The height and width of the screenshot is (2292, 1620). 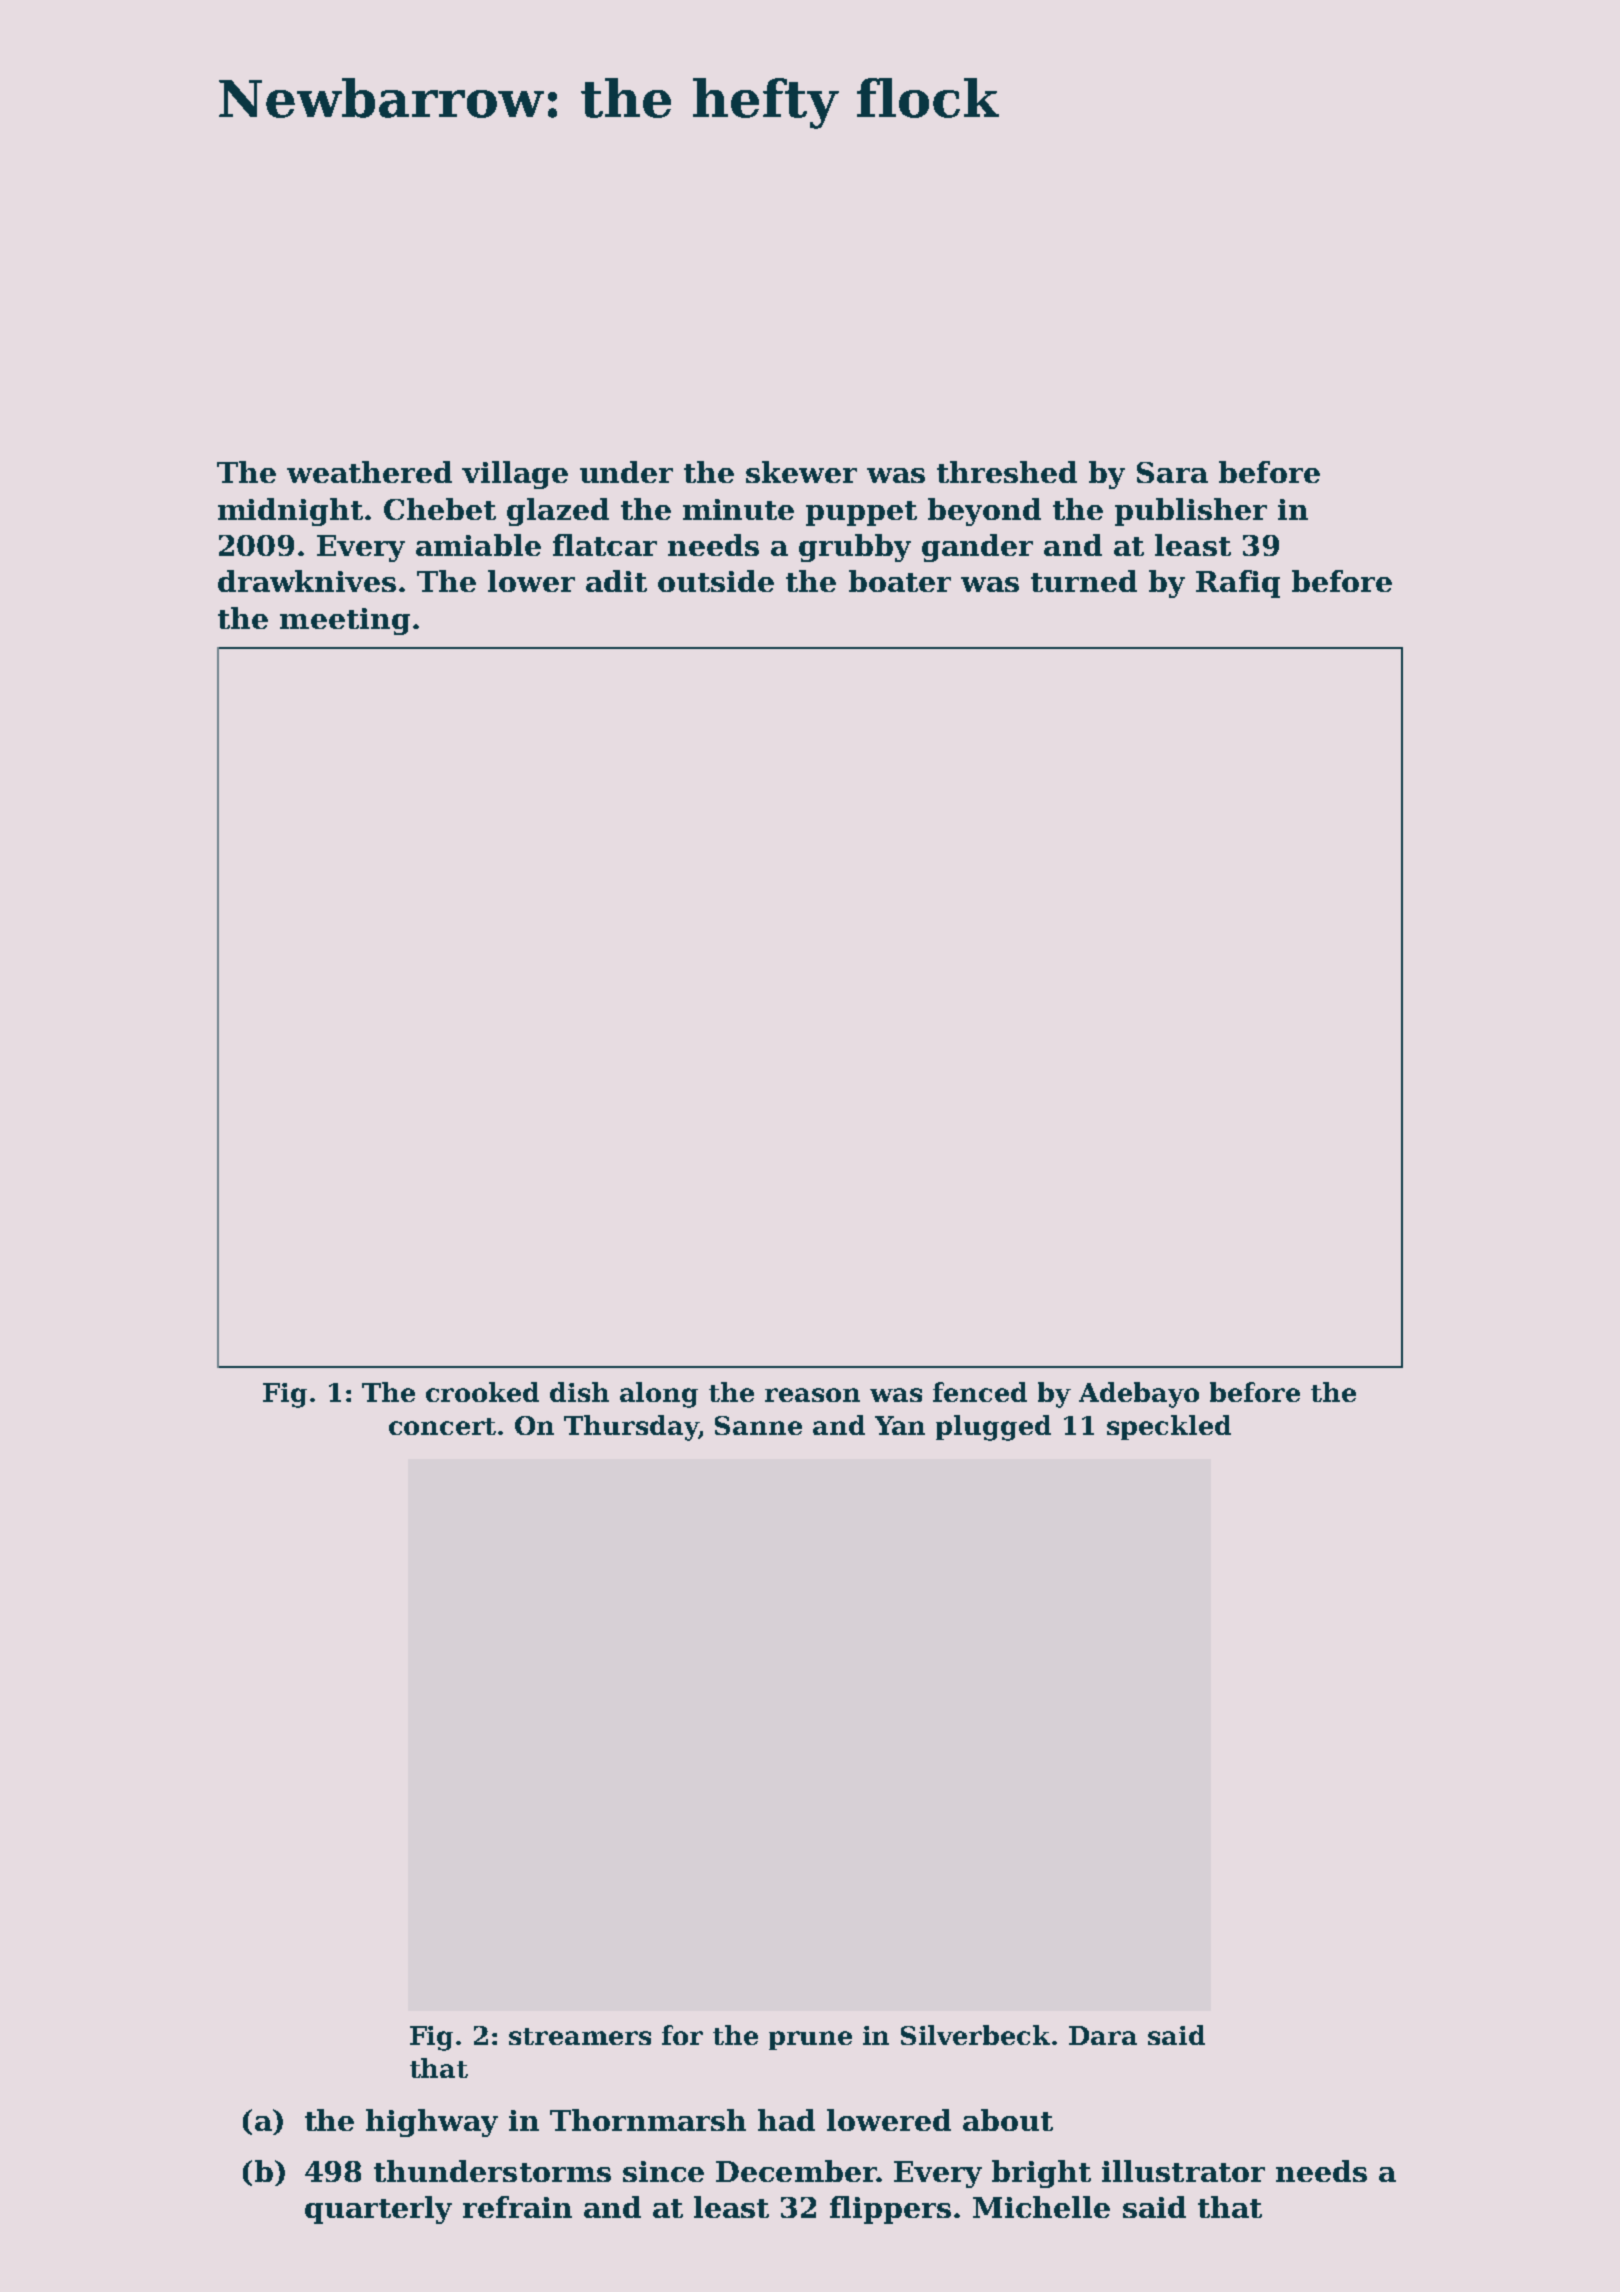 I want to click on crooked, so click(x=482, y=1392).
